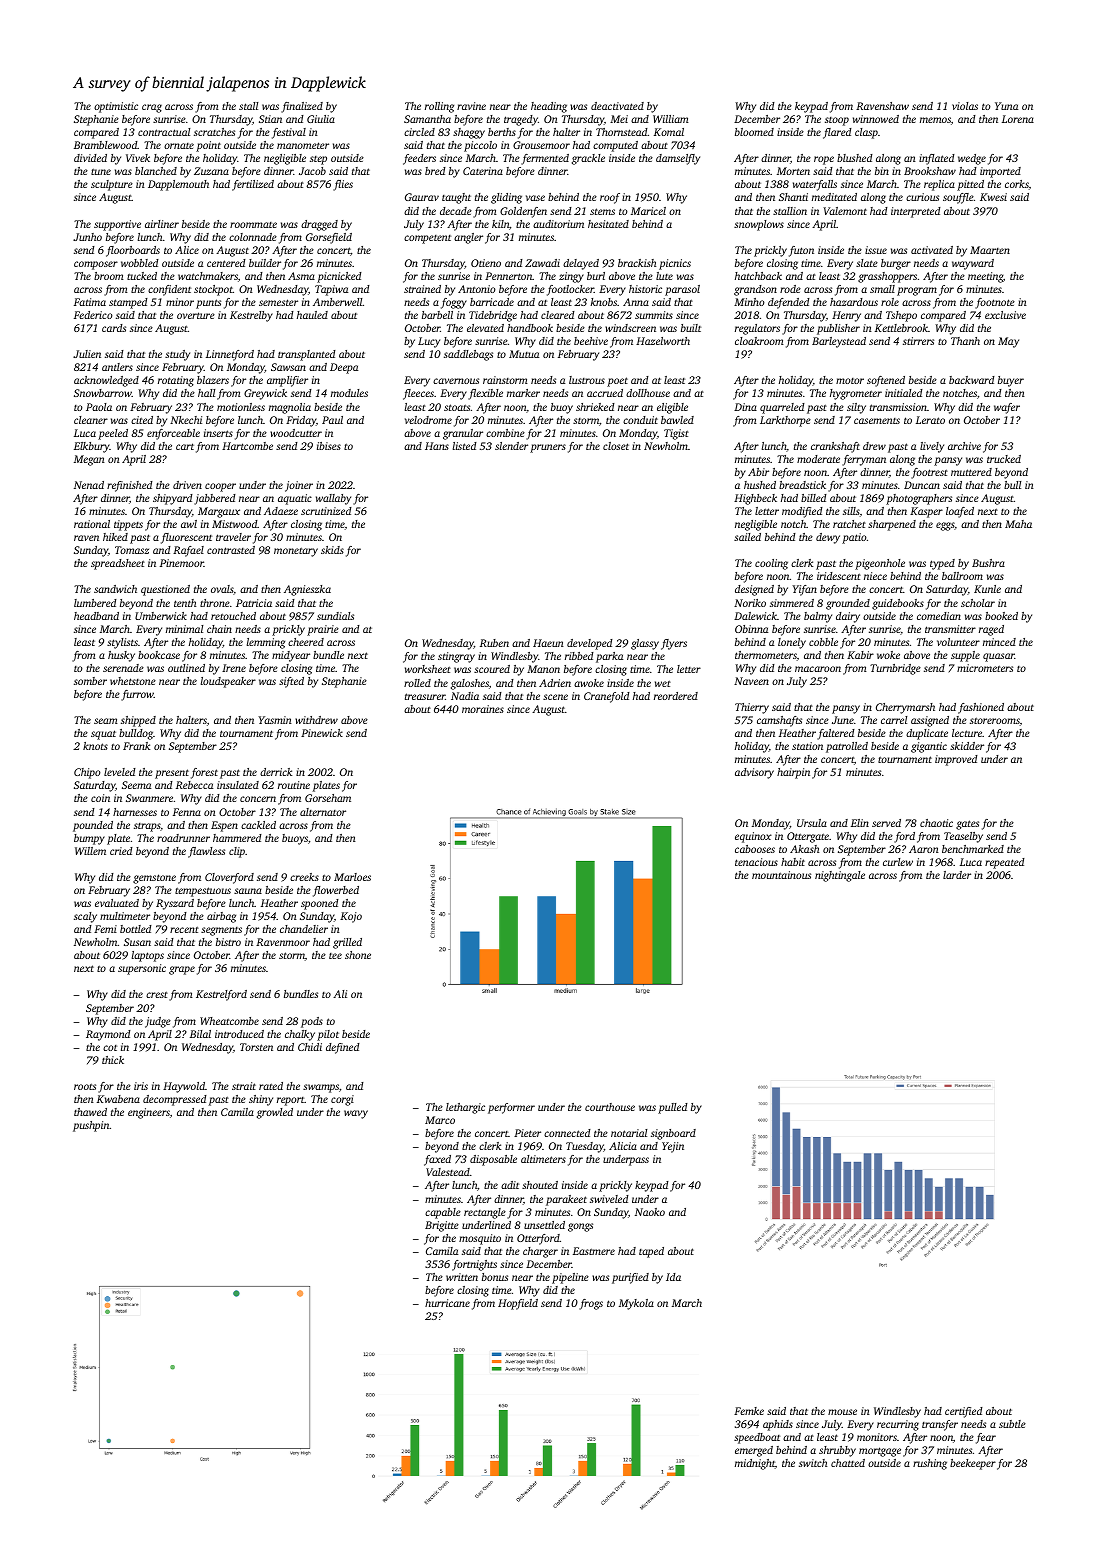  I want to click on enforceable, so click(173, 434).
